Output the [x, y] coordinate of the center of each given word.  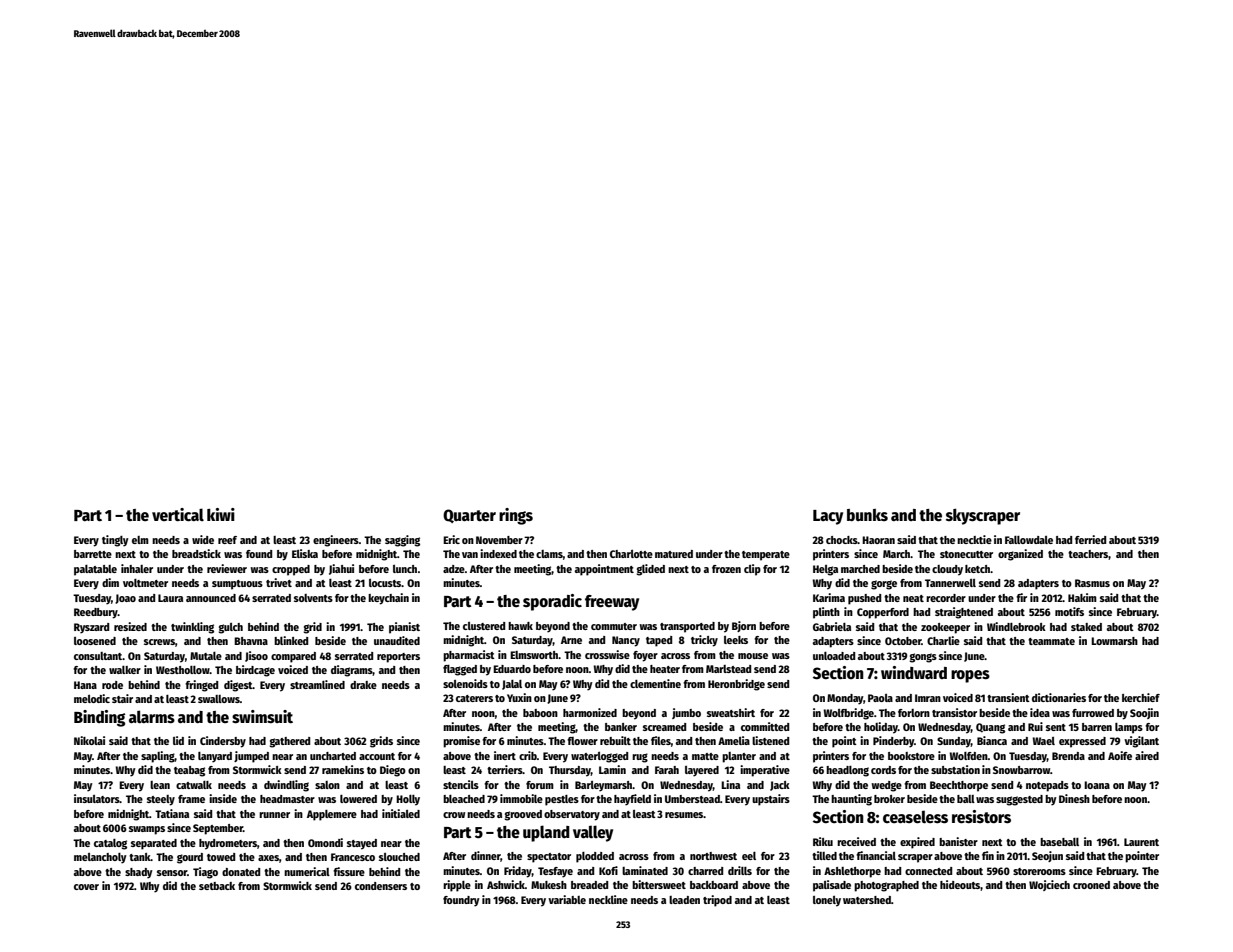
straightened [964, 613]
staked [1086, 627]
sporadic [552, 602]
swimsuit [262, 716]
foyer [645, 656]
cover [86, 887]
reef [227, 540]
